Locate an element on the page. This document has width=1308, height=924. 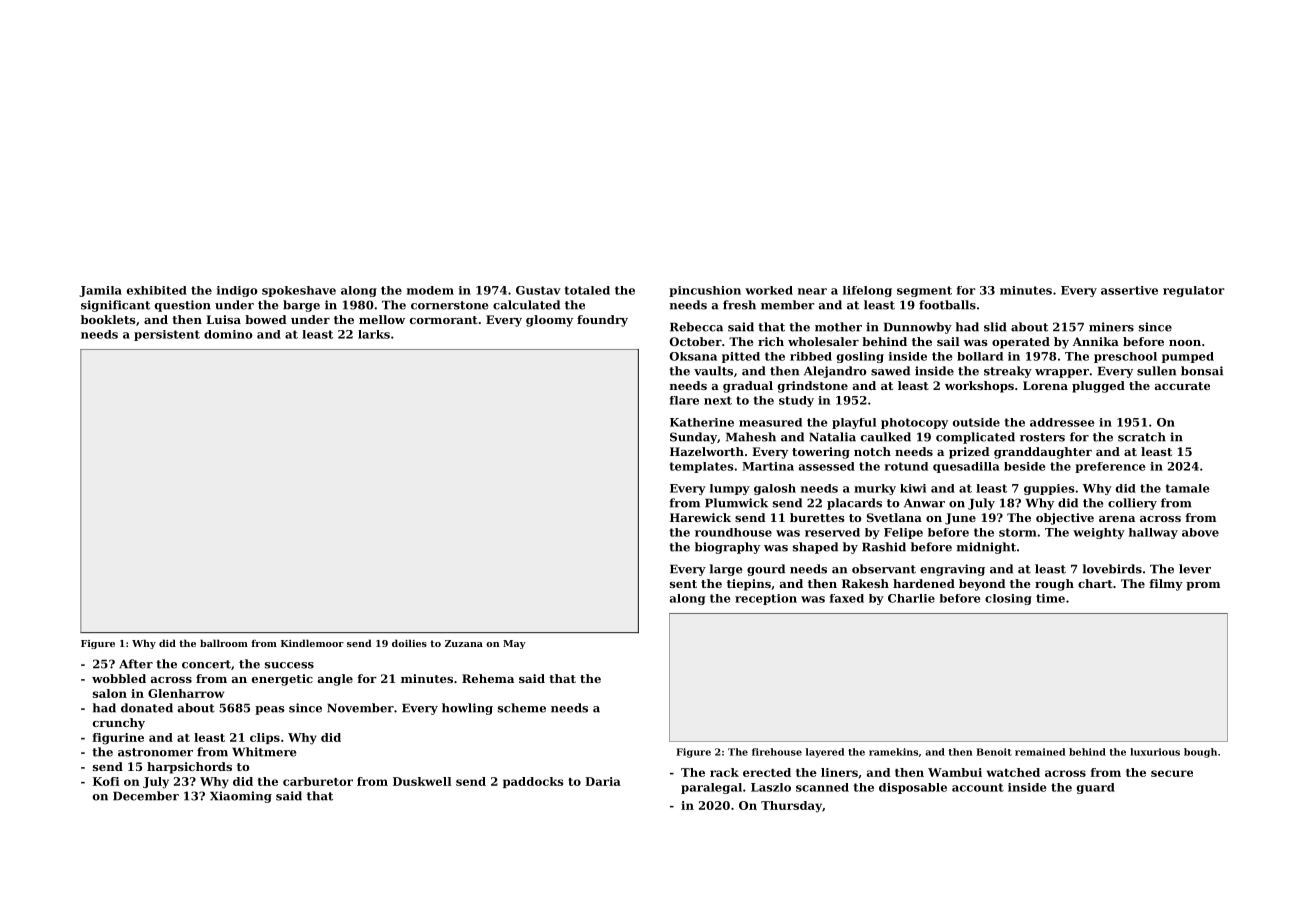
prom is located at coordinates (1203, 586).
